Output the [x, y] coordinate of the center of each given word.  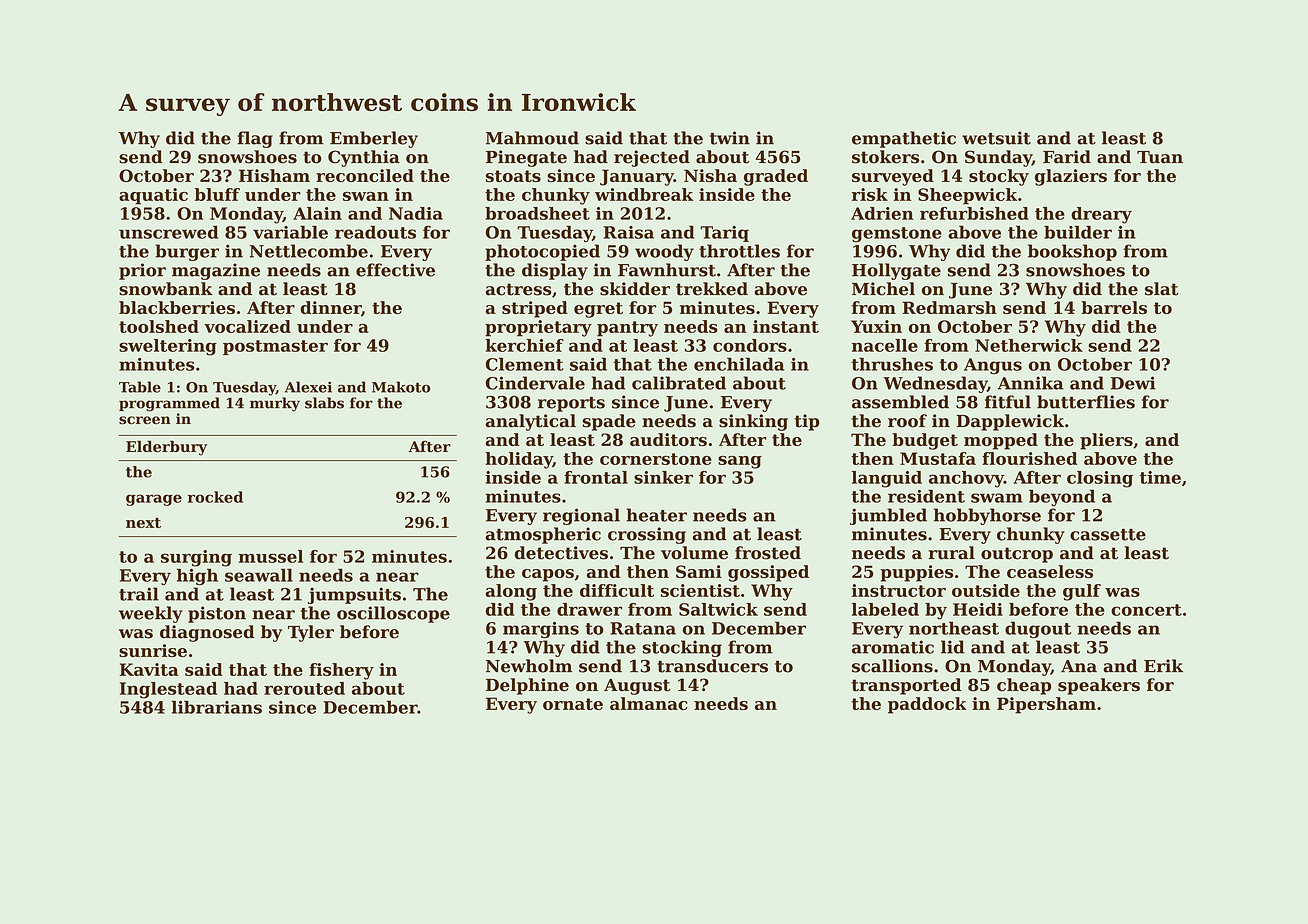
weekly [151, 614]
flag [255, 139]
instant [786, 326]
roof [907, 421]
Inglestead [168, 690]
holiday [519, 460]
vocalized [247, 326]
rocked [215, 497]
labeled [885, 609]
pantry [627, 329]
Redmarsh [949, 307]
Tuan [1160, 157]
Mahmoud [532, 138]
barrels [1114, 307]
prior [142, 271]
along [511, 592]
